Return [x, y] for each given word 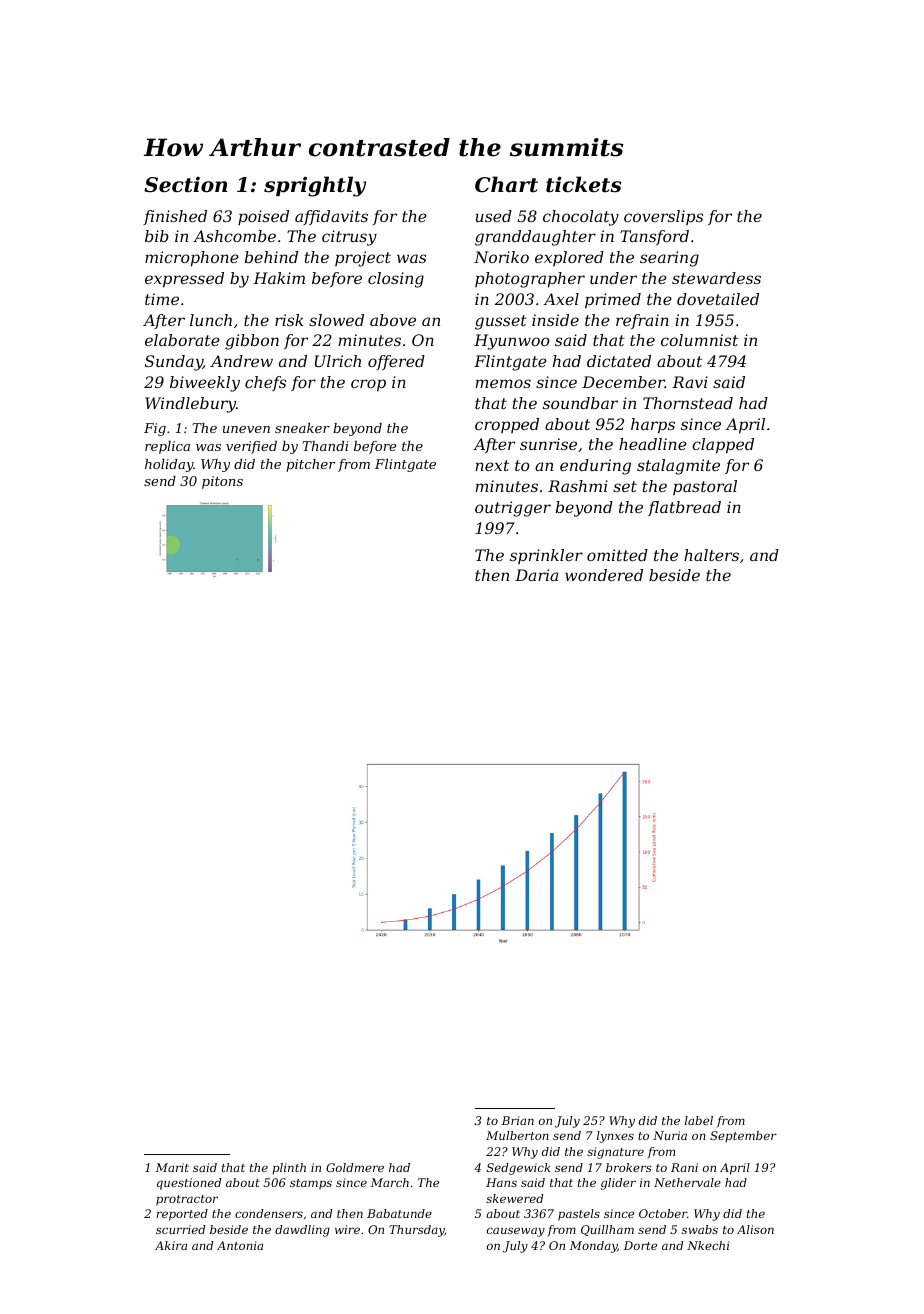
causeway [516, 1232]
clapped [723, 446]
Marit [172, 1167]
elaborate [182, 340]
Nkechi [708, 1245]
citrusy [349, 238]
